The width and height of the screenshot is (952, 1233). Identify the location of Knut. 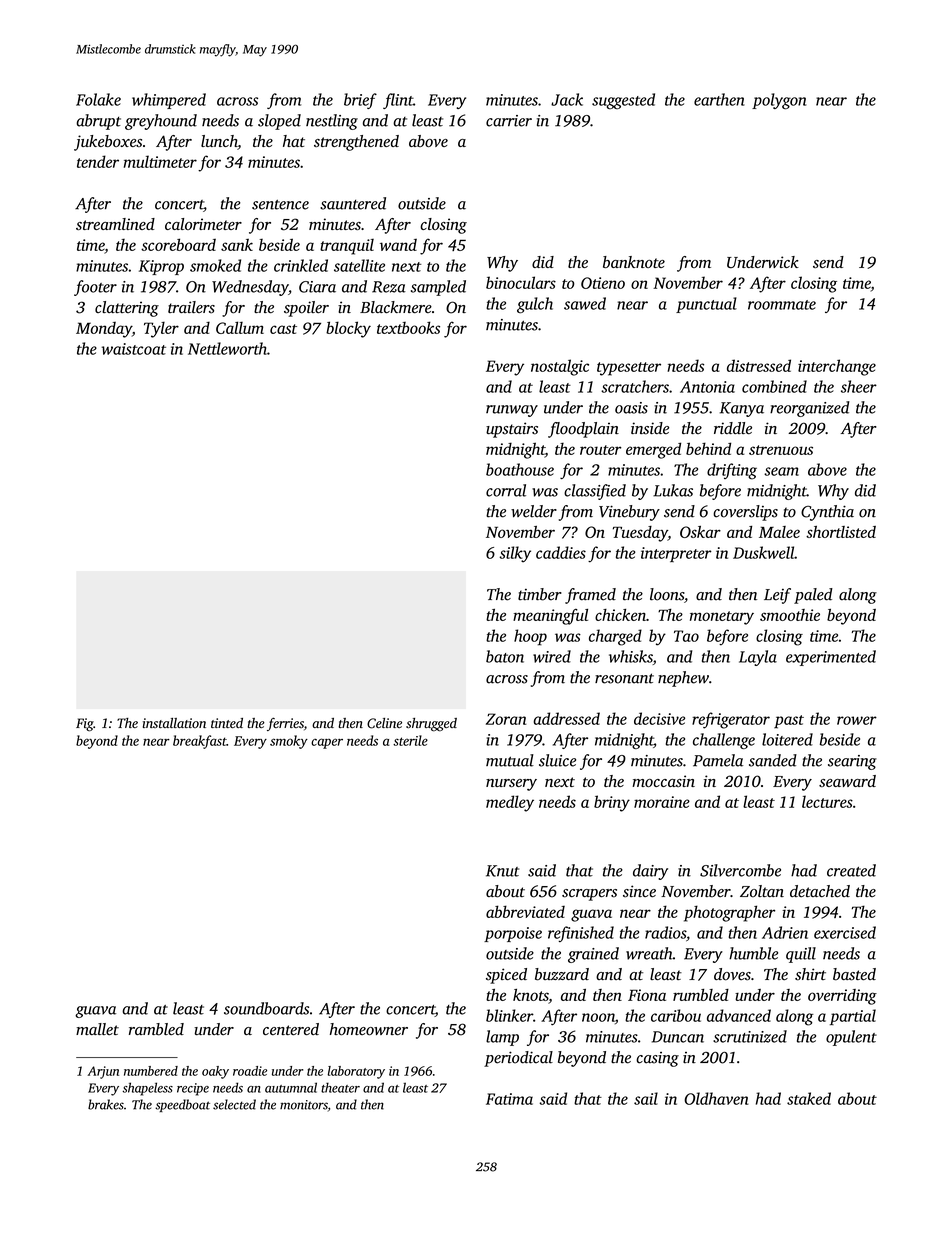
(502, 871).
